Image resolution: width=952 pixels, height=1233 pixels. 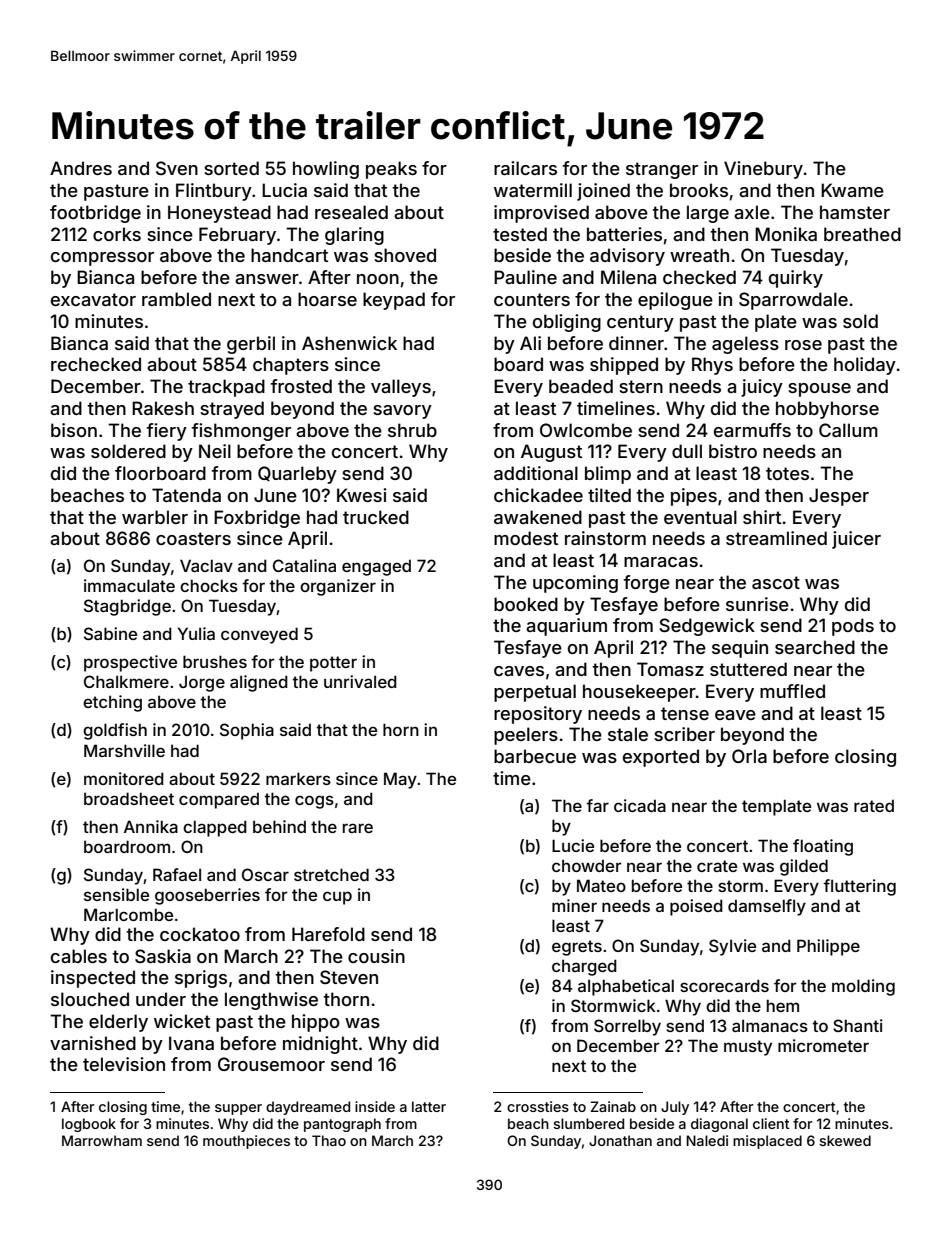 I want to click on cockatoo, so click(x=200, y=934).
